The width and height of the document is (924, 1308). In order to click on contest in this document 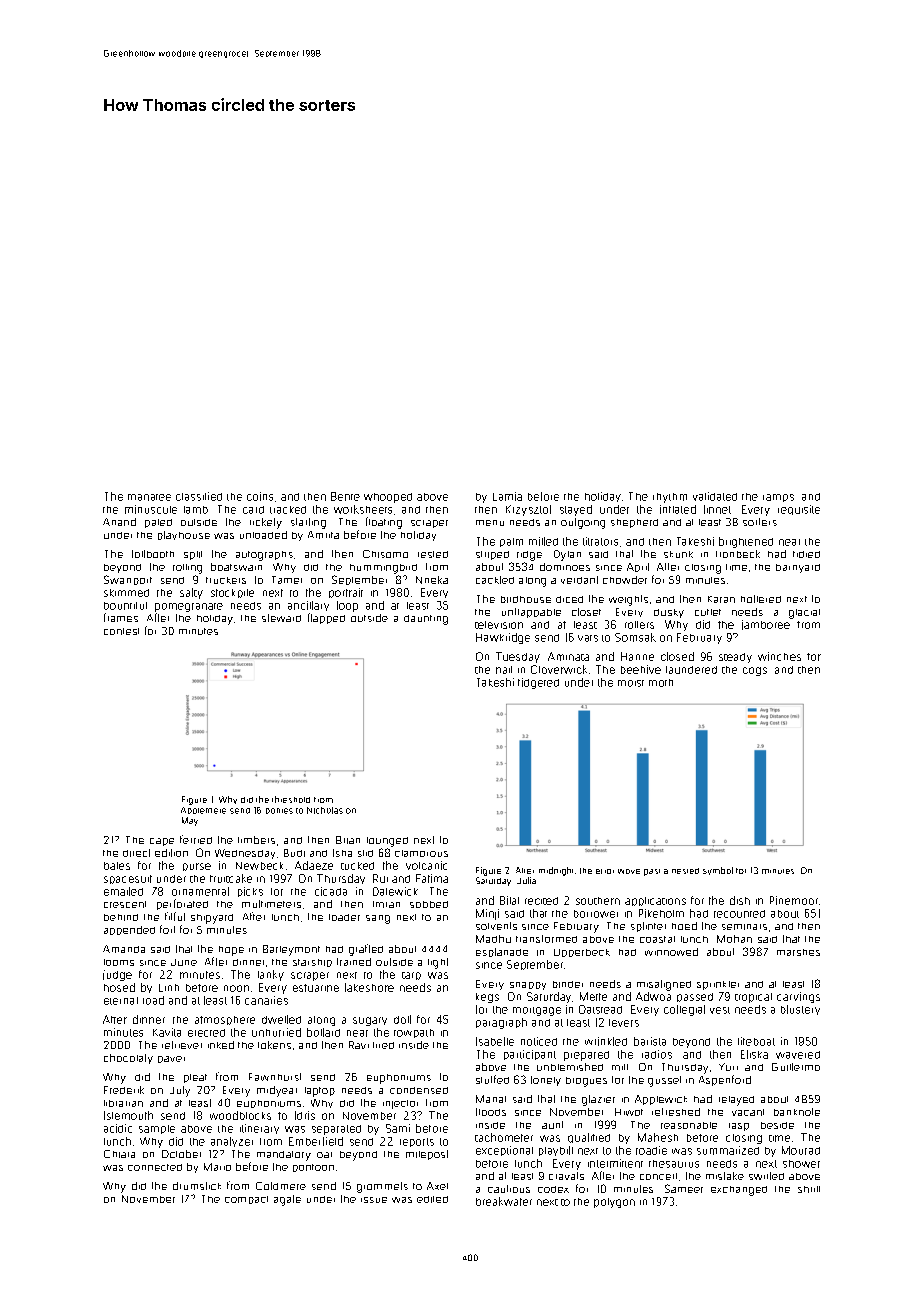, I will do `click(121, 631)`.
